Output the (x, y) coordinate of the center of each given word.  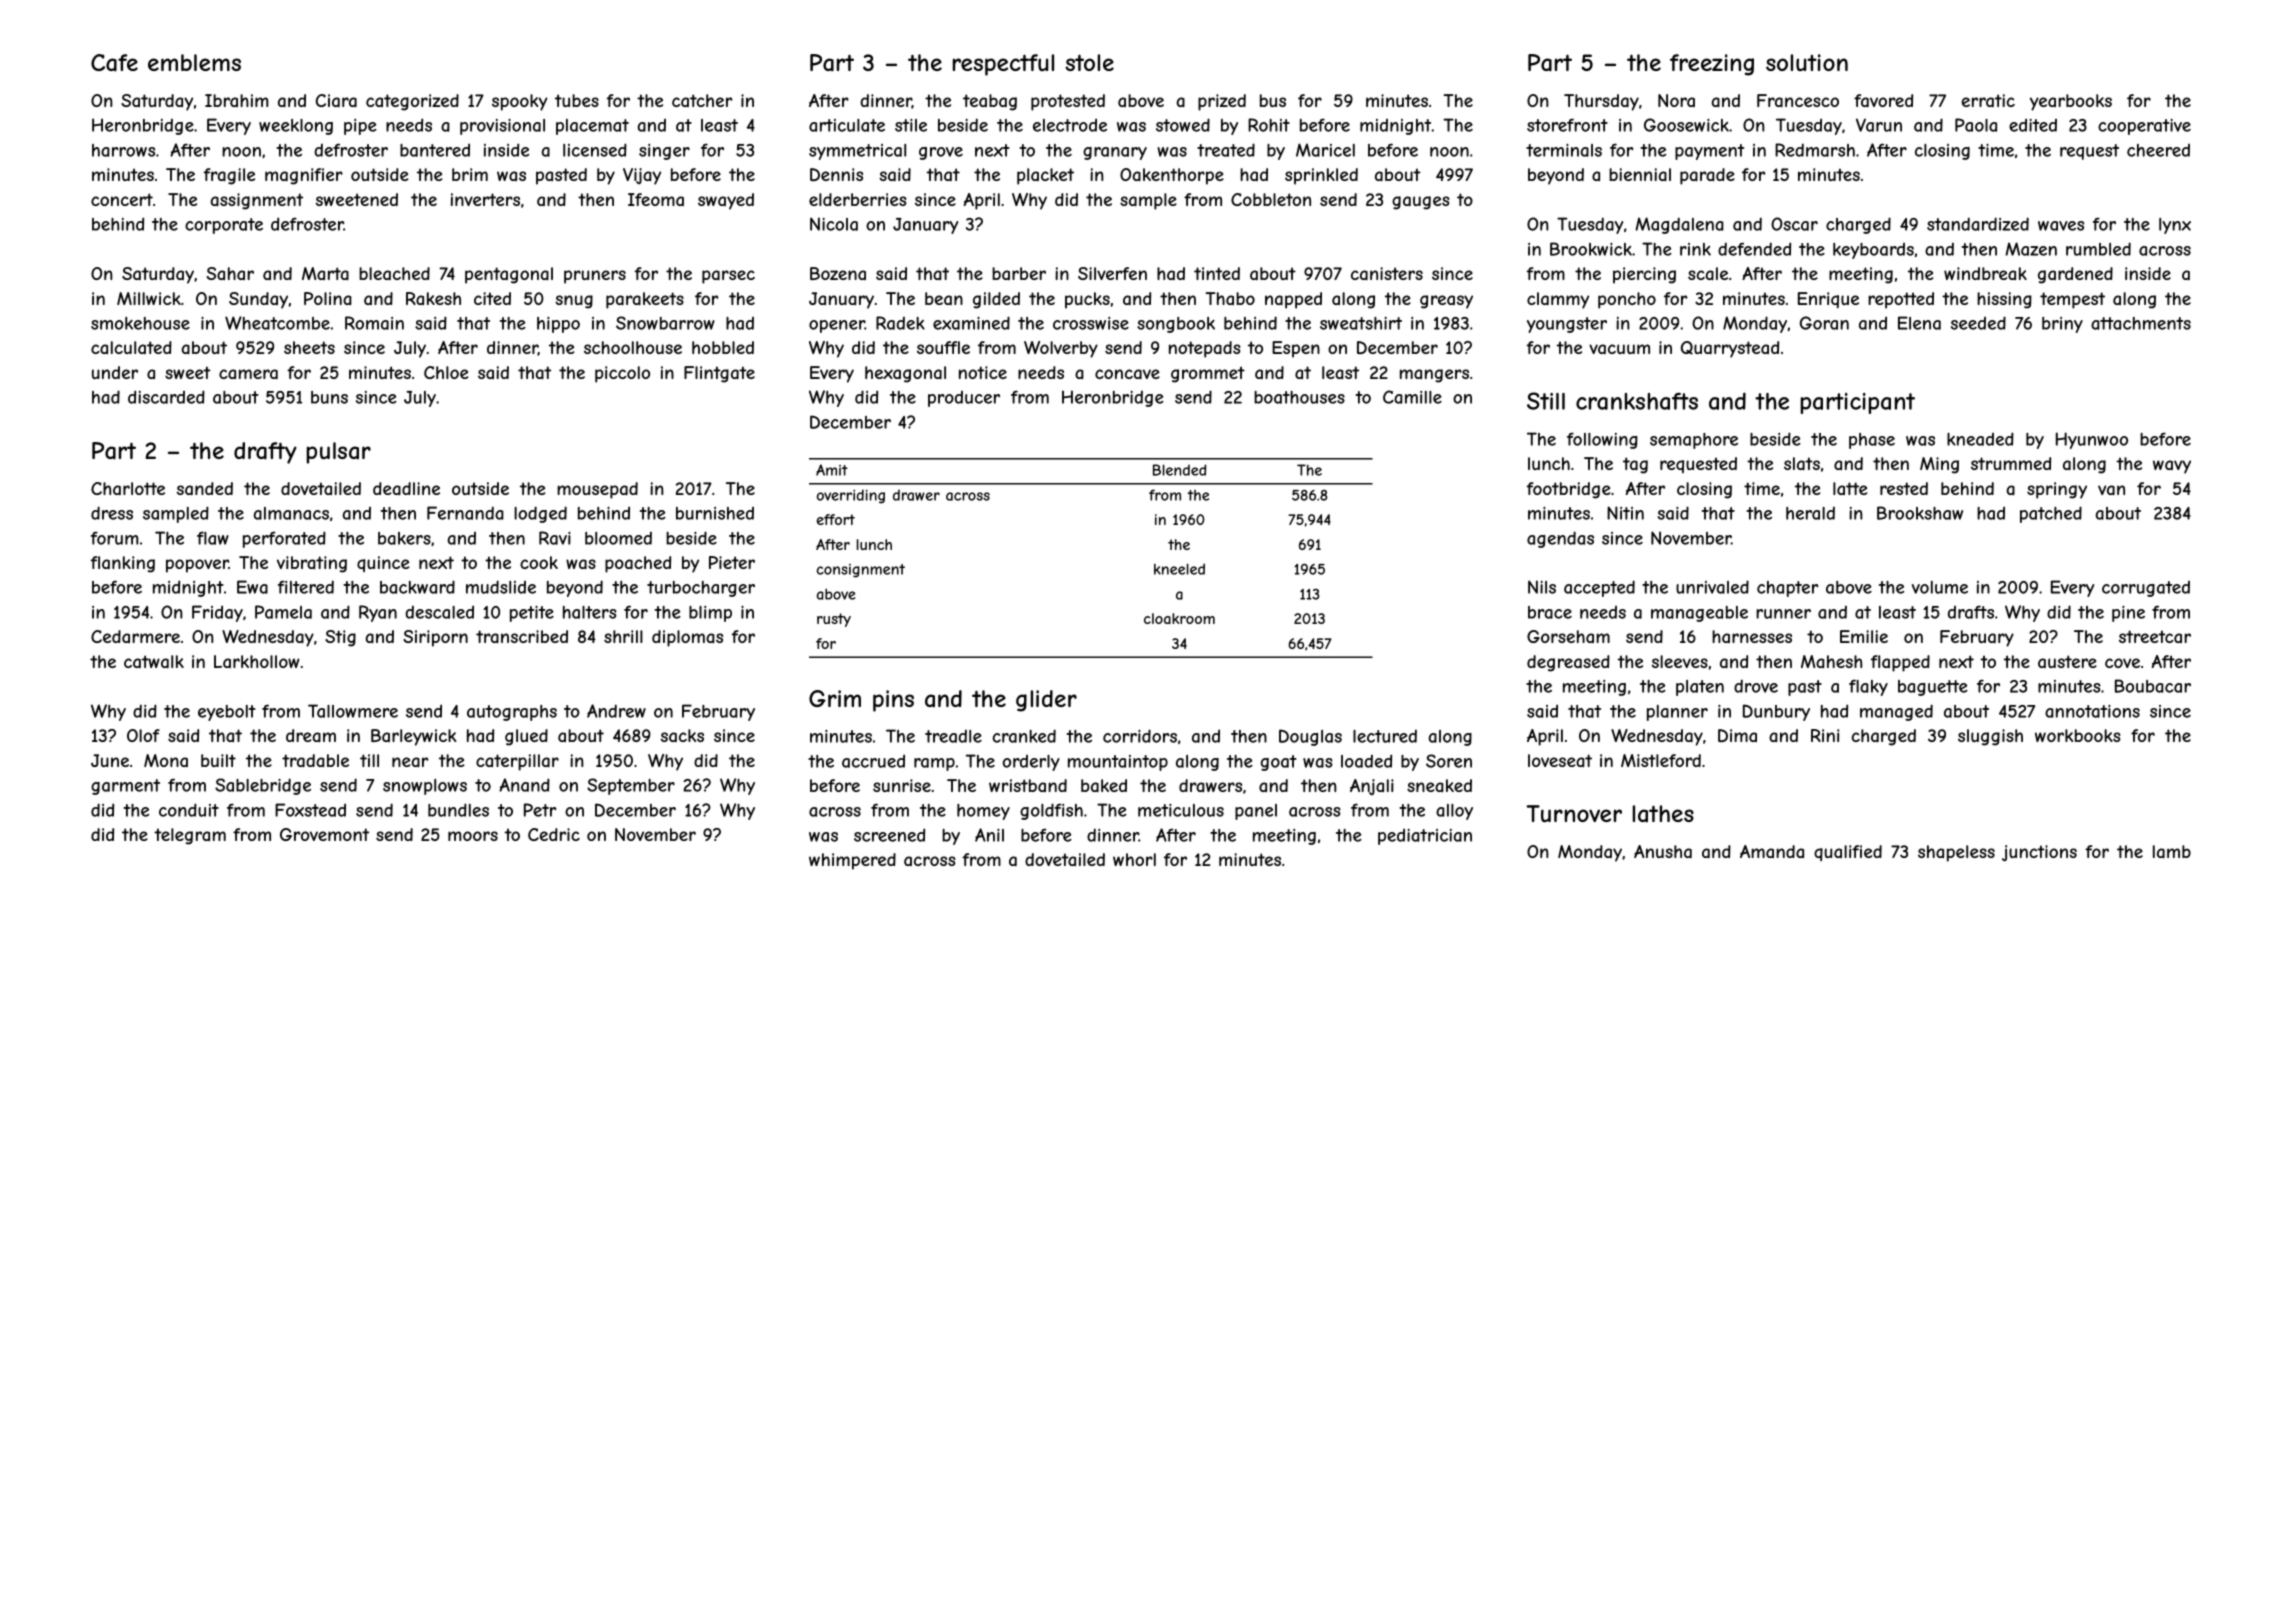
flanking (122, 564)
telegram (190, 836)
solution (1807, 62)
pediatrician (1425, 836)
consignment (861, 571)
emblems (194, 62)
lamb (2172, 851)
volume (1940, 587)
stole (1089, 62)
